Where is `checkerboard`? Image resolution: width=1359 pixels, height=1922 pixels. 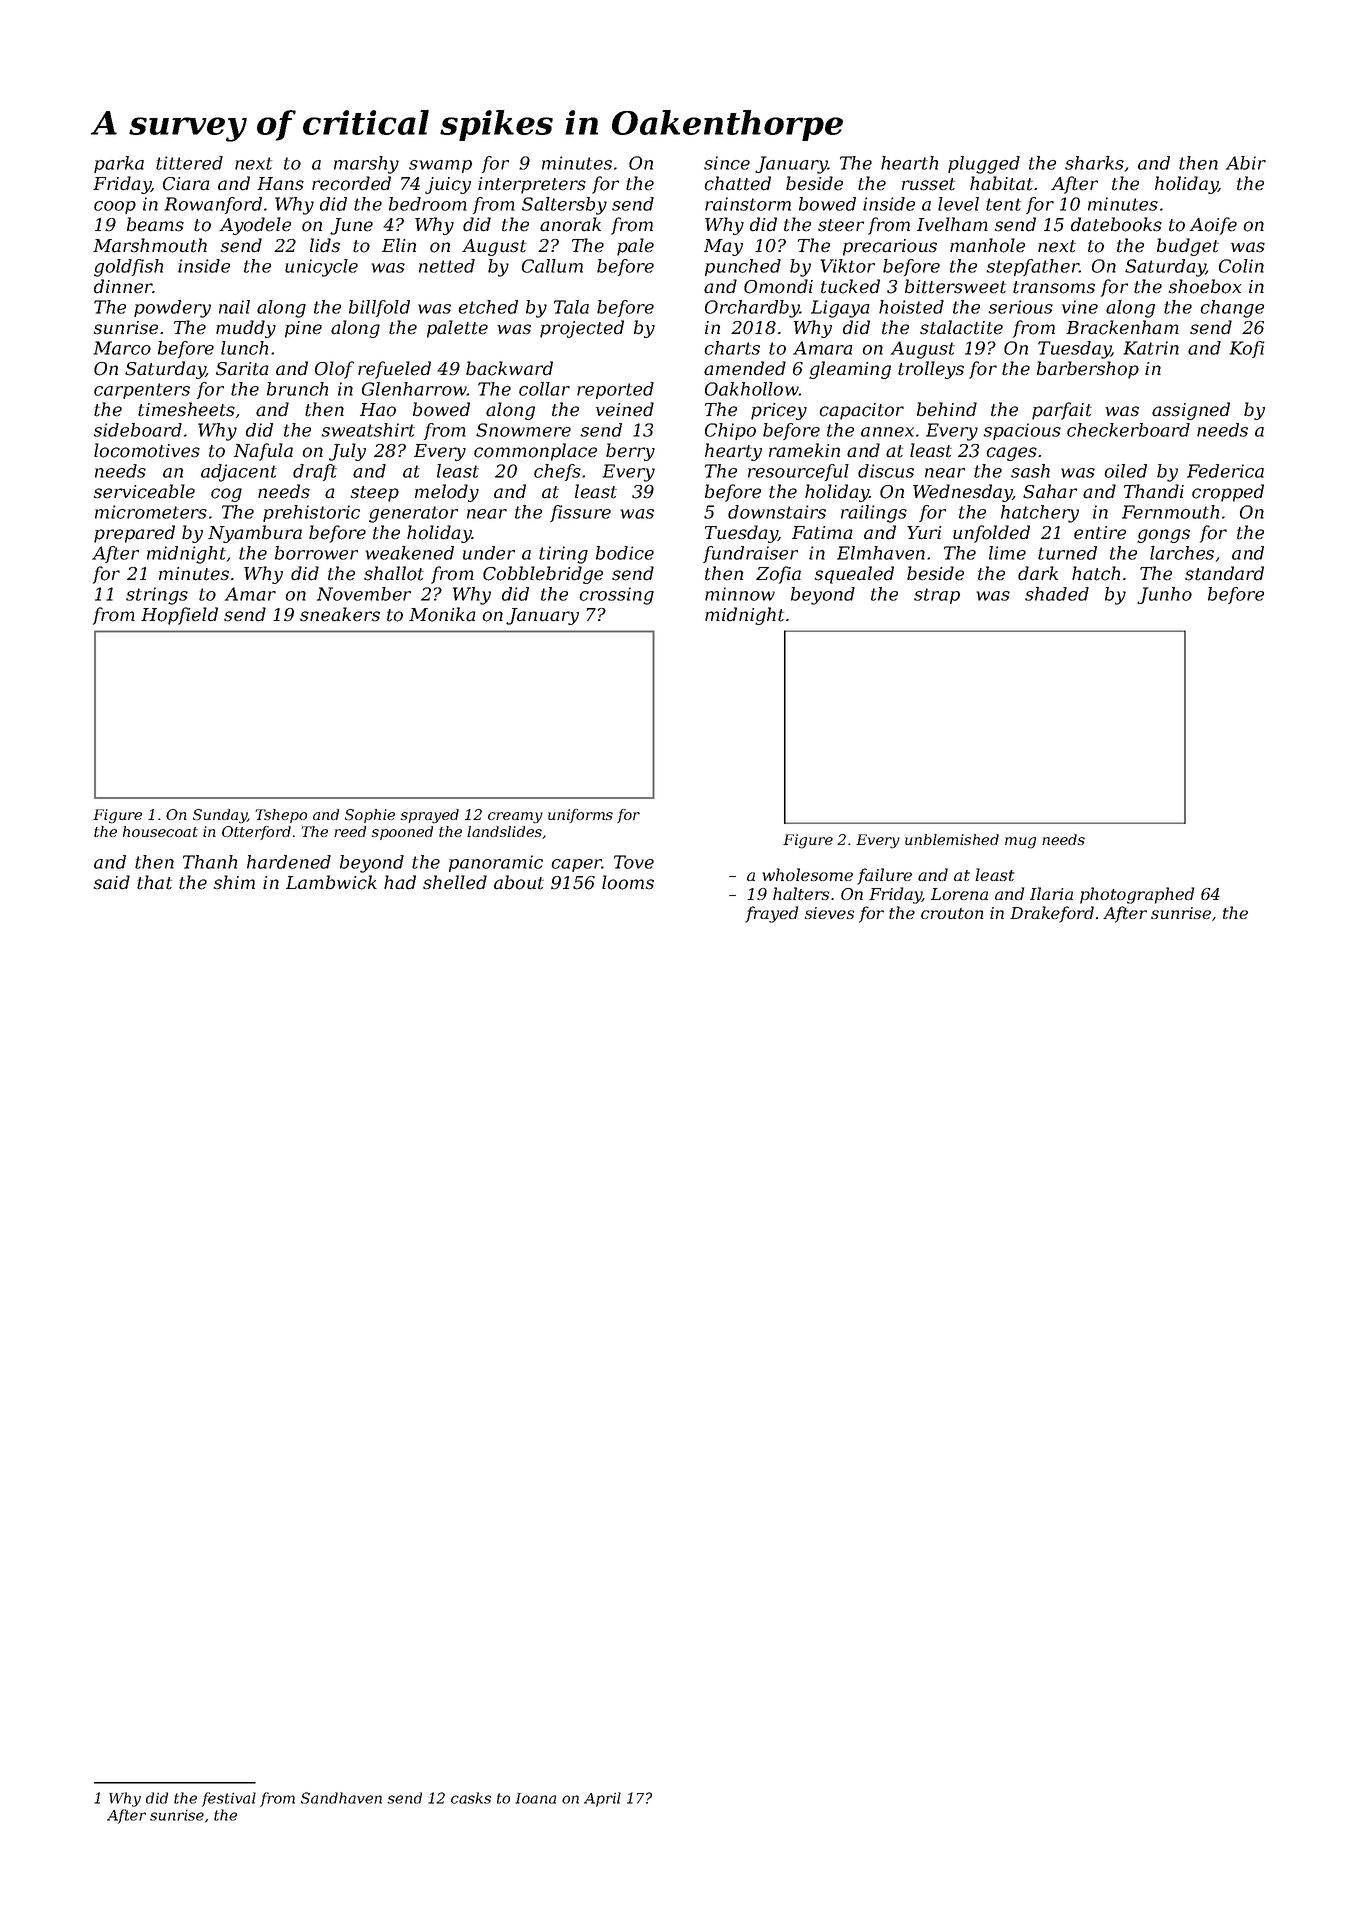
checkerboard is located at coordinates (1128, 430).
